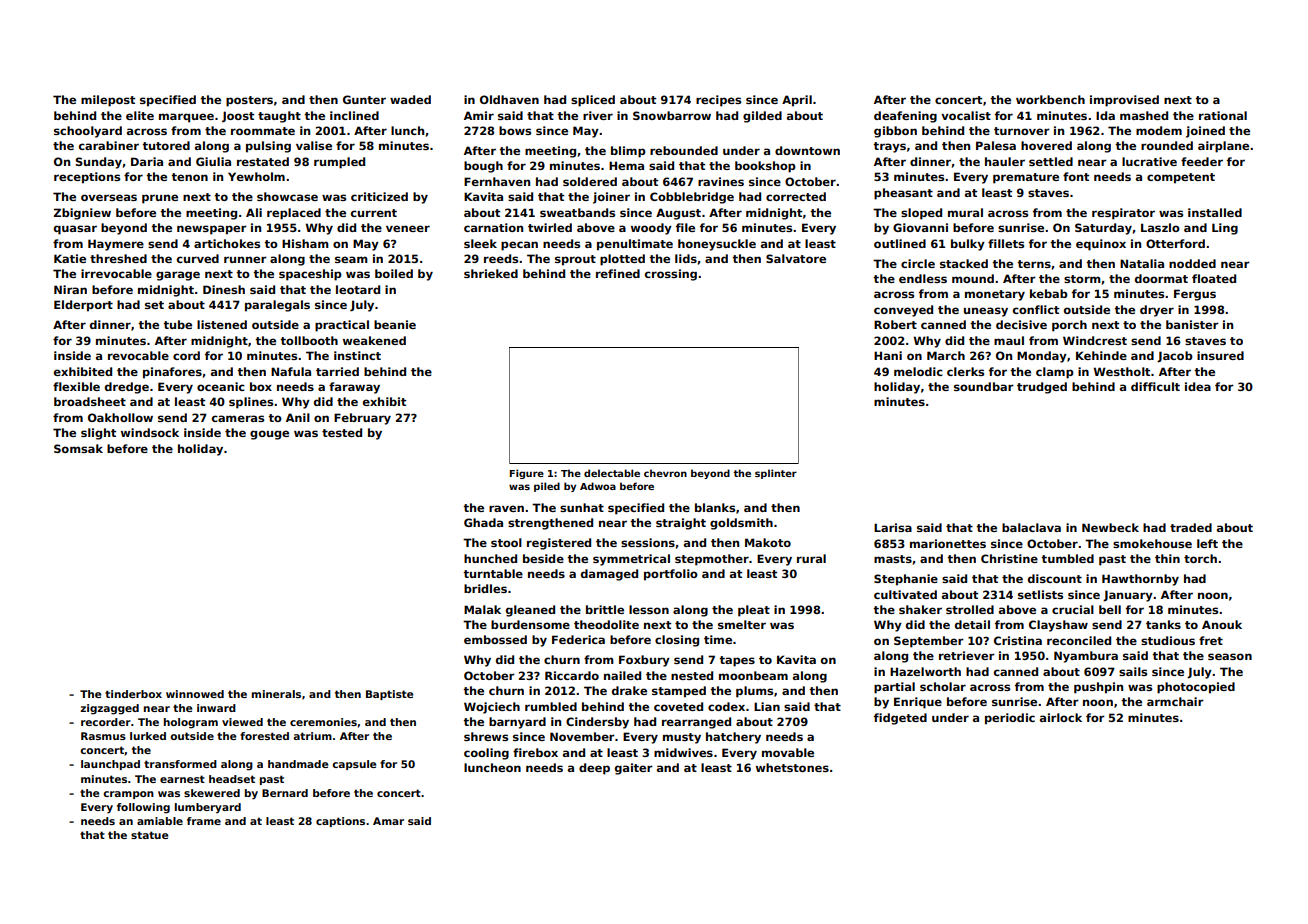  I want to click on Oldhaven, so click(509, 99).
